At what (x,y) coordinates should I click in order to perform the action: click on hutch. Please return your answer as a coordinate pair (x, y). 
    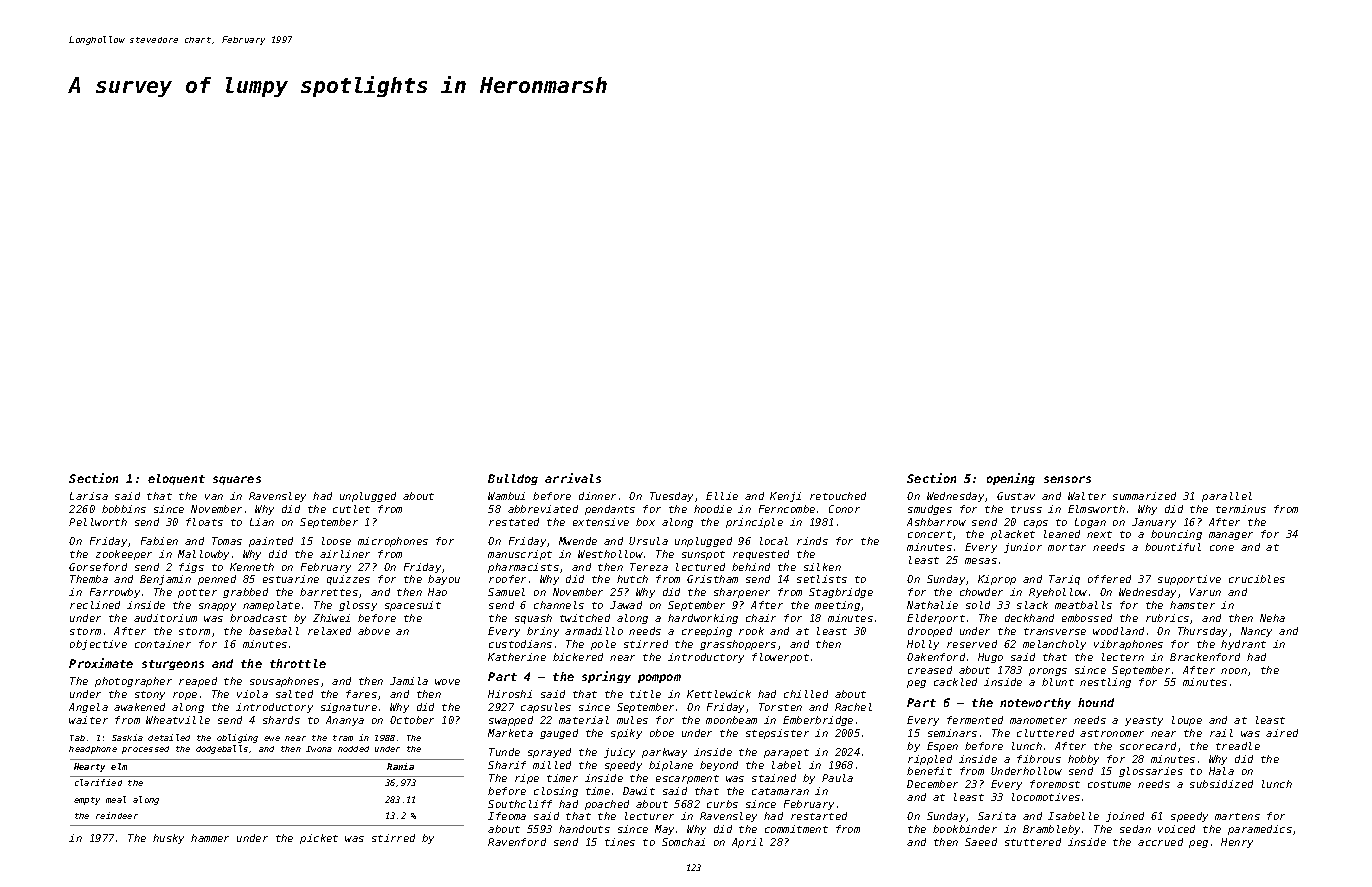
    Looking at the image, I should click on (632, 579).
